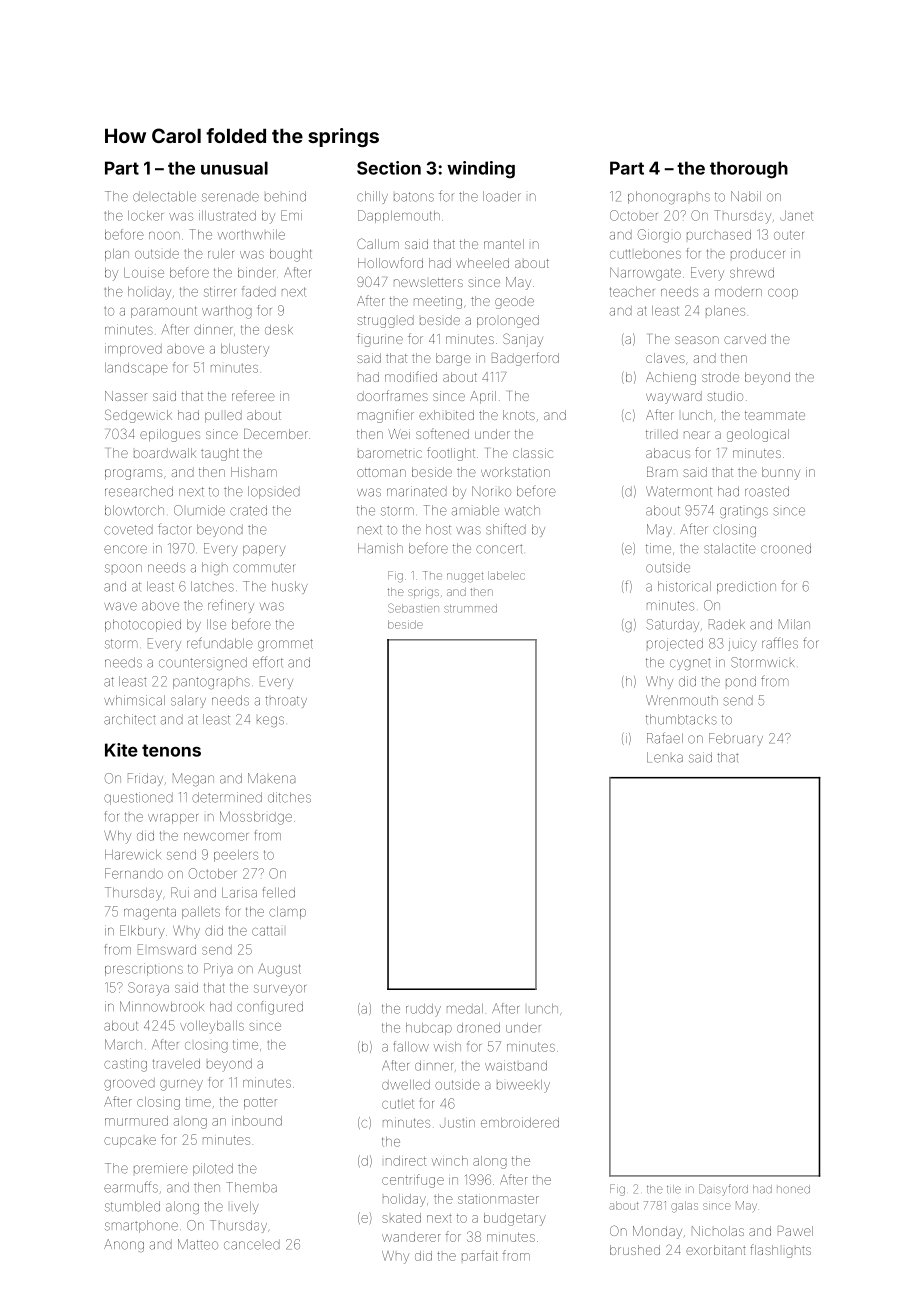 The width and height of the screenshot is (924, 1308). Describe the element at coordinates (480, 1255) in the screenshot. I see `parfait` at that location.
